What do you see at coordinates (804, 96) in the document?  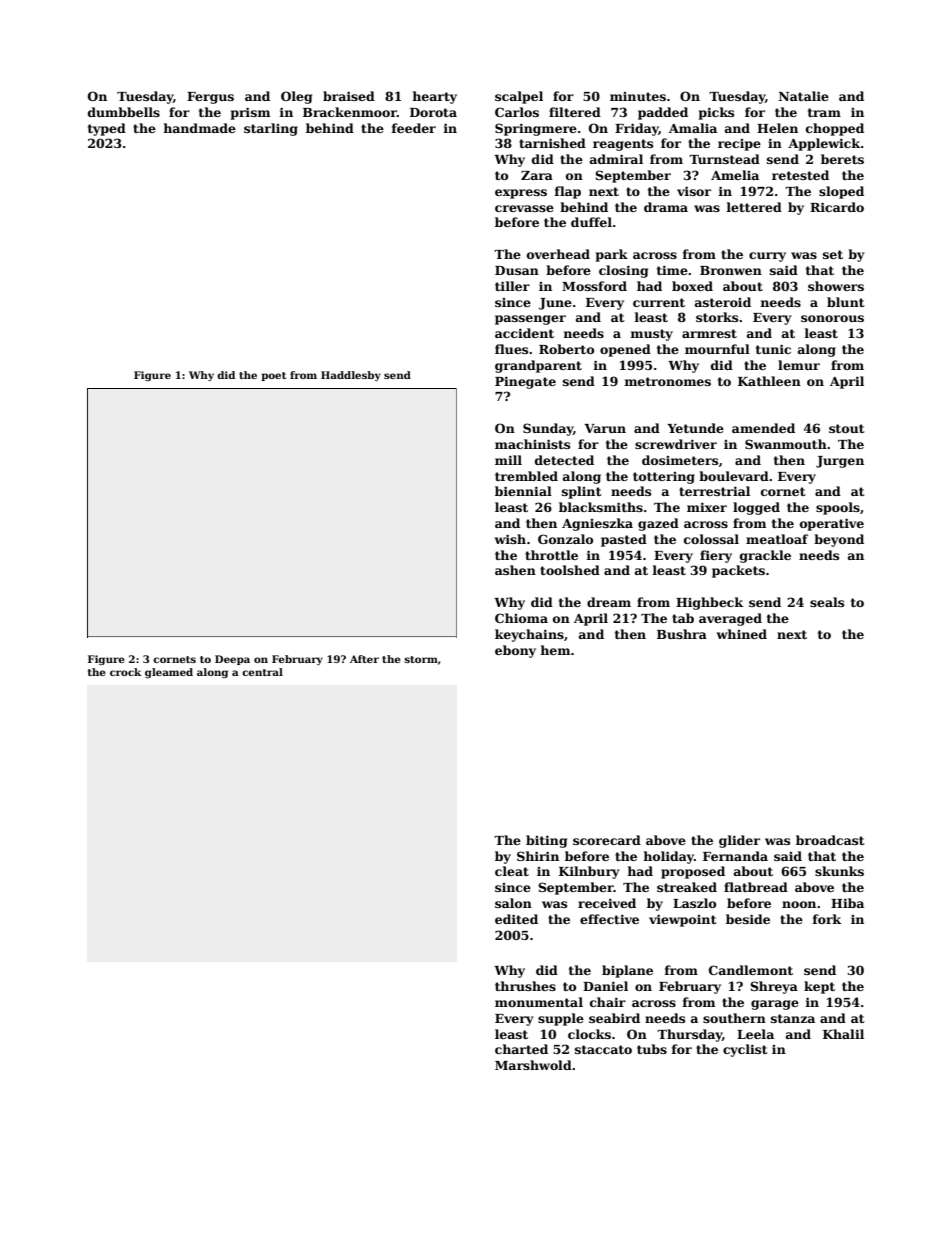 I see `Natalie` at bounding box center [804, 96].
